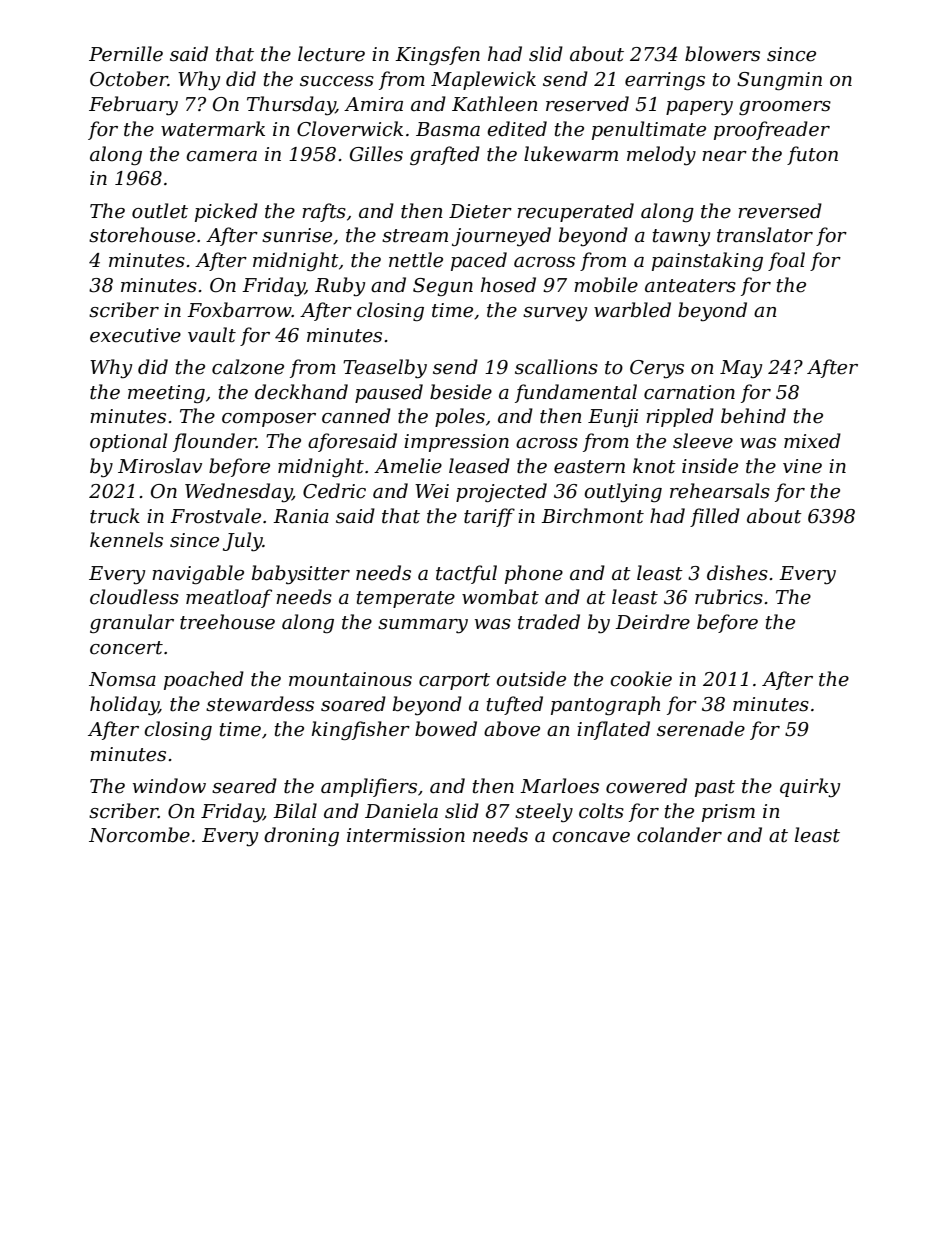  I want to click on phone, so click(534, 574).
